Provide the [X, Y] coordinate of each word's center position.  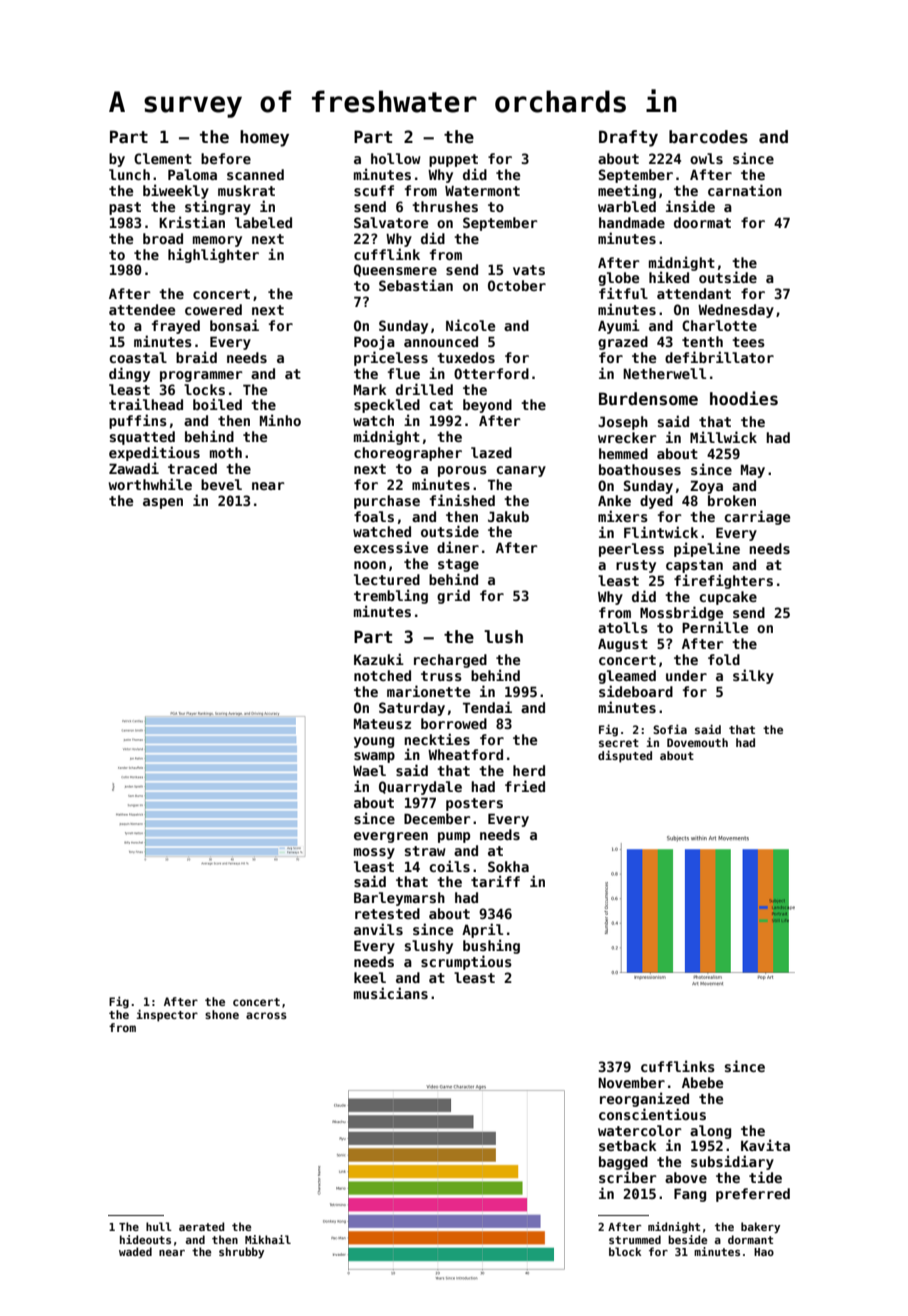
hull [159, 1226]
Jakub [508, 516]
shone [222, 1014]
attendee [142, 309]
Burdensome [648, 399]
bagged [623, 1163]
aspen [163, 503]
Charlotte [719, 325]
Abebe [702, 1082]
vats [529, 270]
